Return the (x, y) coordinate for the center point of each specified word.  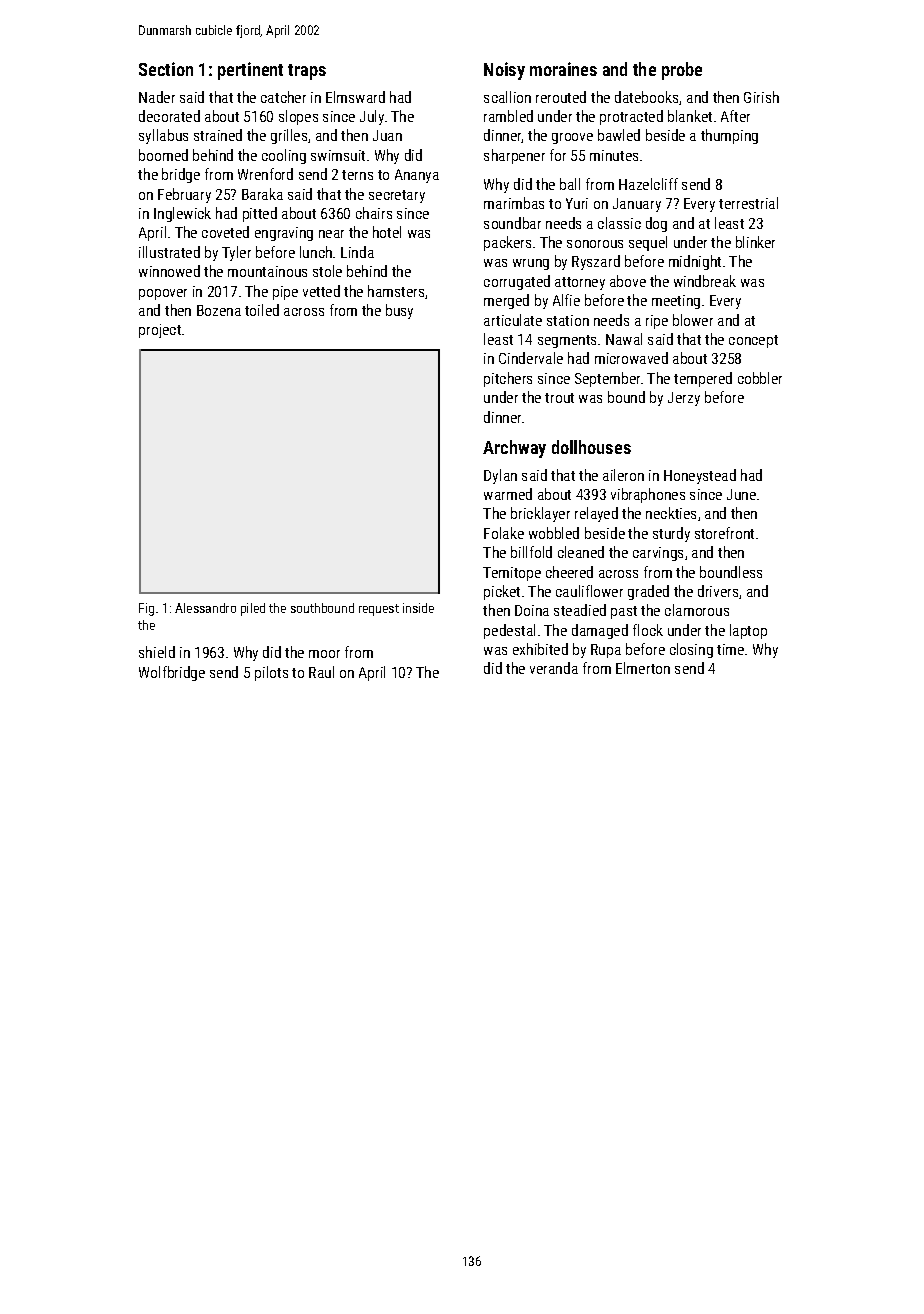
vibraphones (648, 495)
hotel (387, 232)
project (160, 331)
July (372, 117)
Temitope (512, 574)
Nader (157, 97)
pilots (271, 673)
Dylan (500, 476)
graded (648, 592)
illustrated (169, 252)
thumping (729, 136)
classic (619, 223)
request (379, 610)
